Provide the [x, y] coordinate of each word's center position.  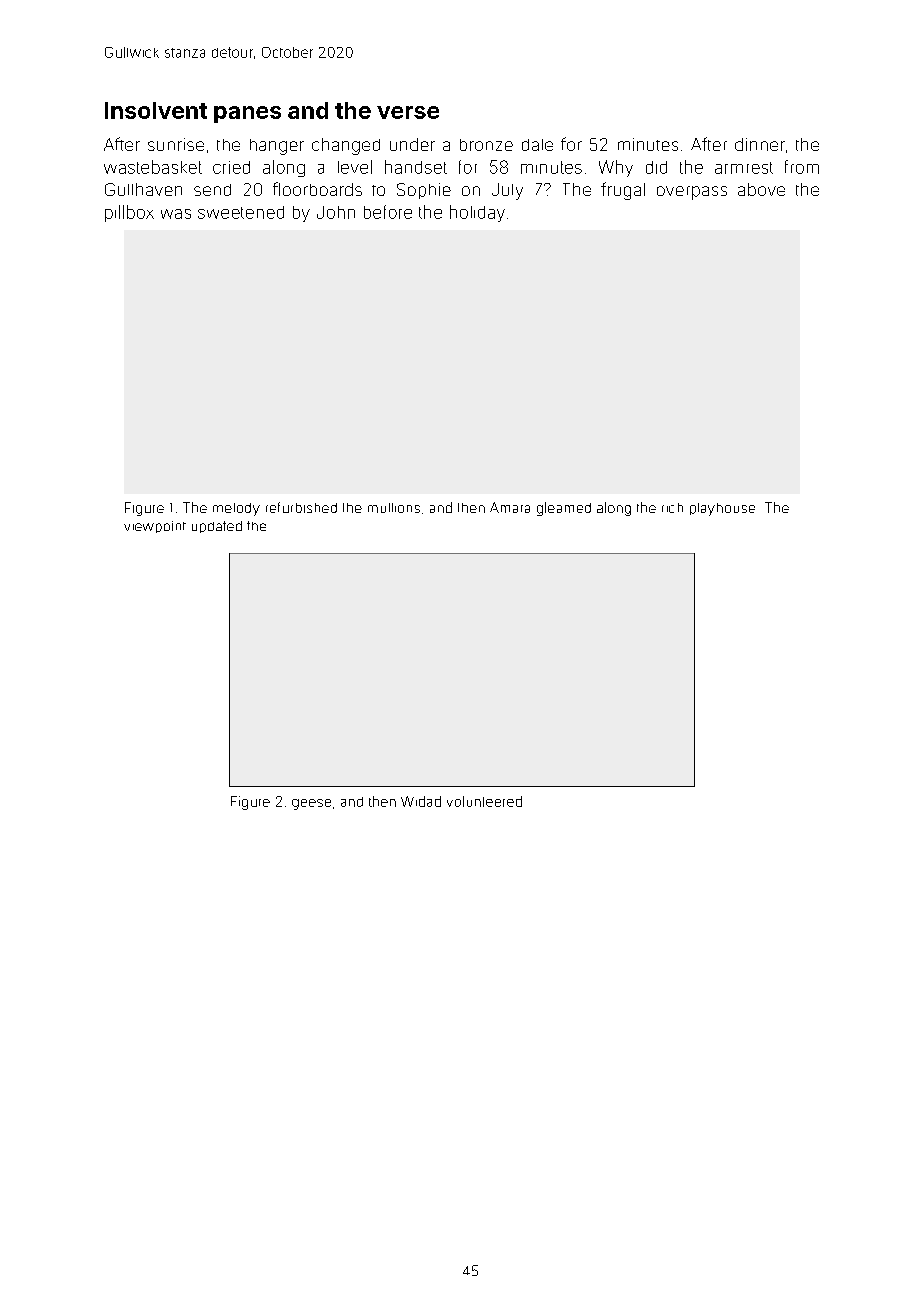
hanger [277, 147]
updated [217, 527]
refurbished [301, 507]
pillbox [129, 213]
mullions [394, 508]
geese [311, 804]
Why [616, 168]
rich [672, 508]
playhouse [722, 509]
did [656, 167]
